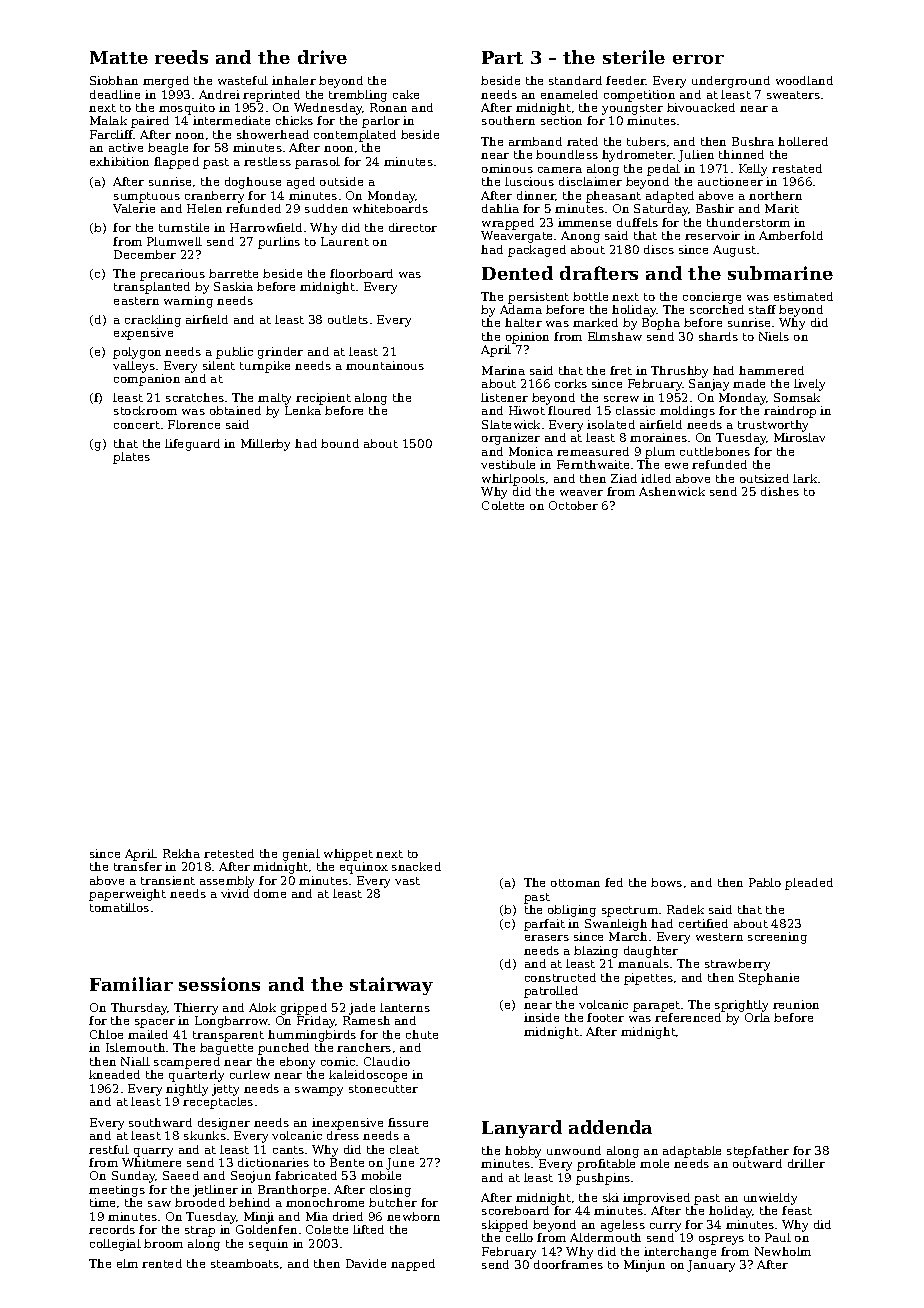  What do you see at coordinates (115, 1245) in the screenshot?
I see `collegial` at bounding box center [115, 1245].
